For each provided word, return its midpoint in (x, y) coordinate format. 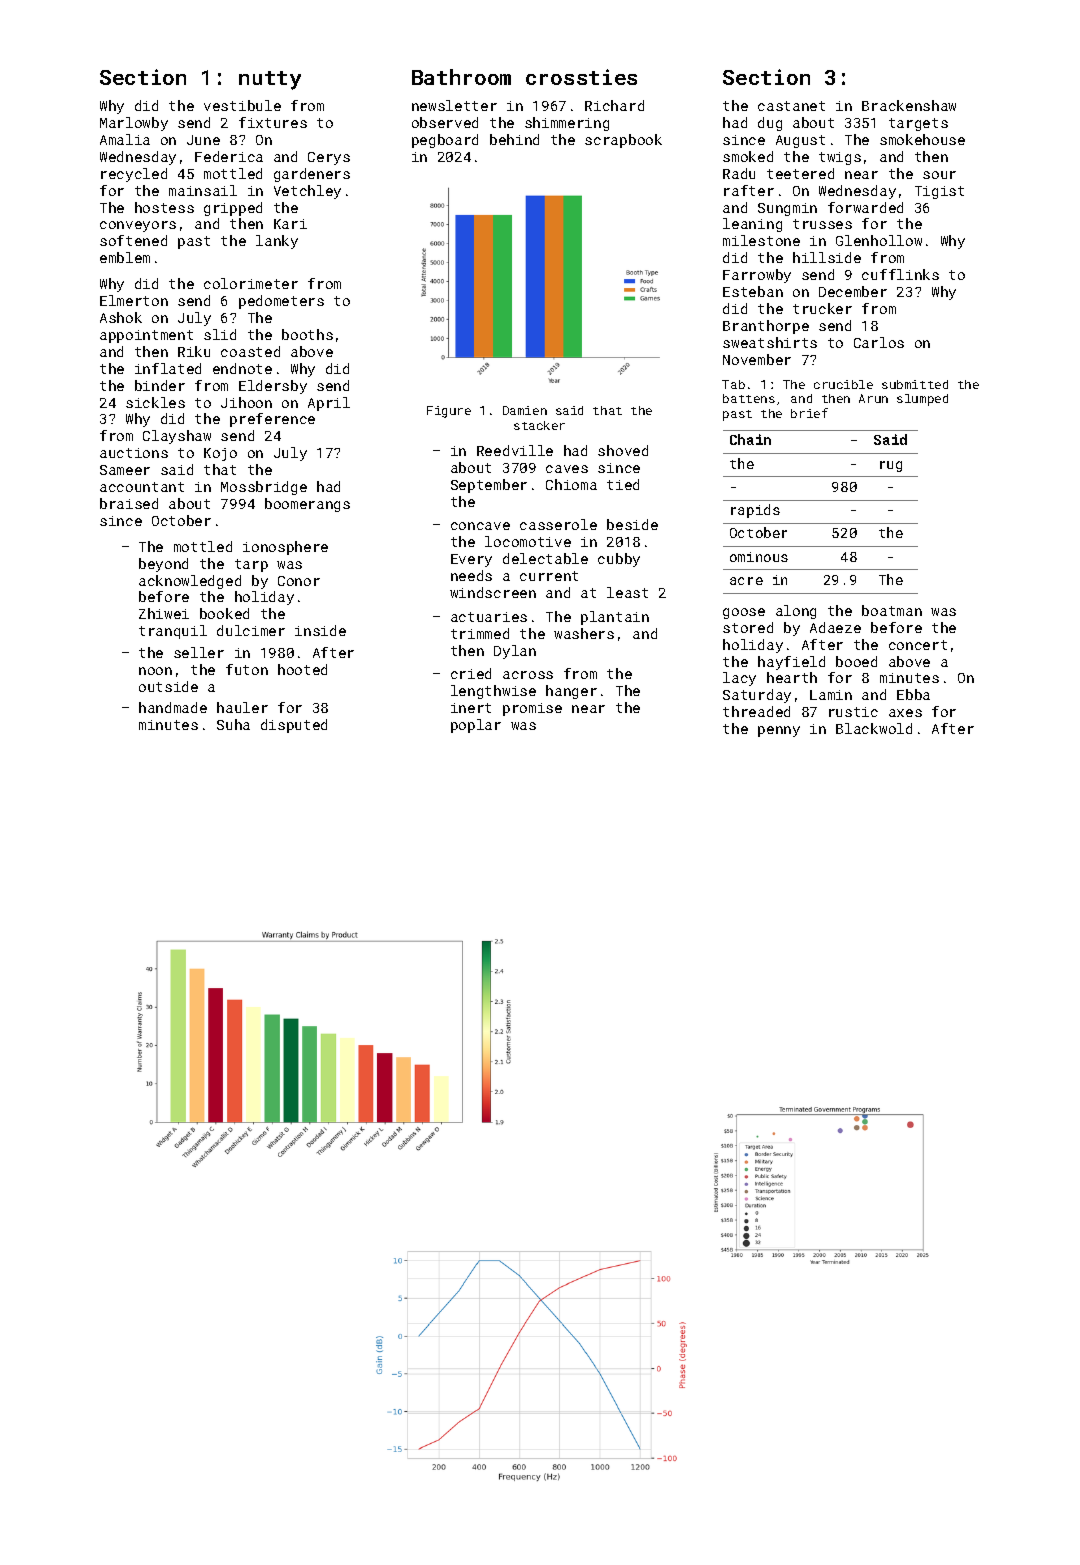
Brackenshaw (909, 105)
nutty (270, 80)
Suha (233, 724)
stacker (539, 425)
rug (891, 466)
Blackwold (874, 728)
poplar (476, 726)
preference (272, 420)
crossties (581, 77)
